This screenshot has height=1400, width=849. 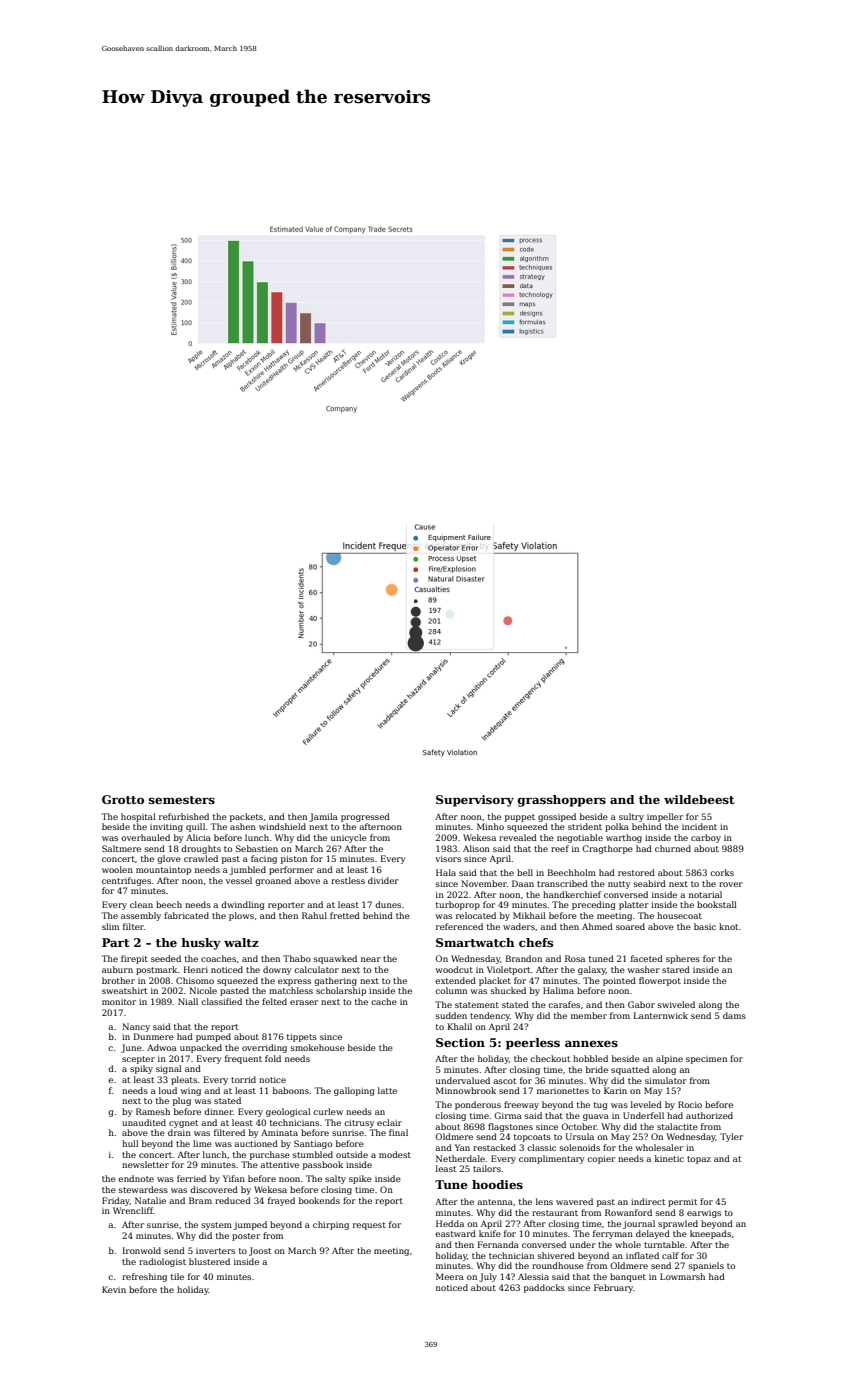 What do you see at coordinates (722, 872) in the screenshot?
I see `corks` at bounding box center [722, 872].
